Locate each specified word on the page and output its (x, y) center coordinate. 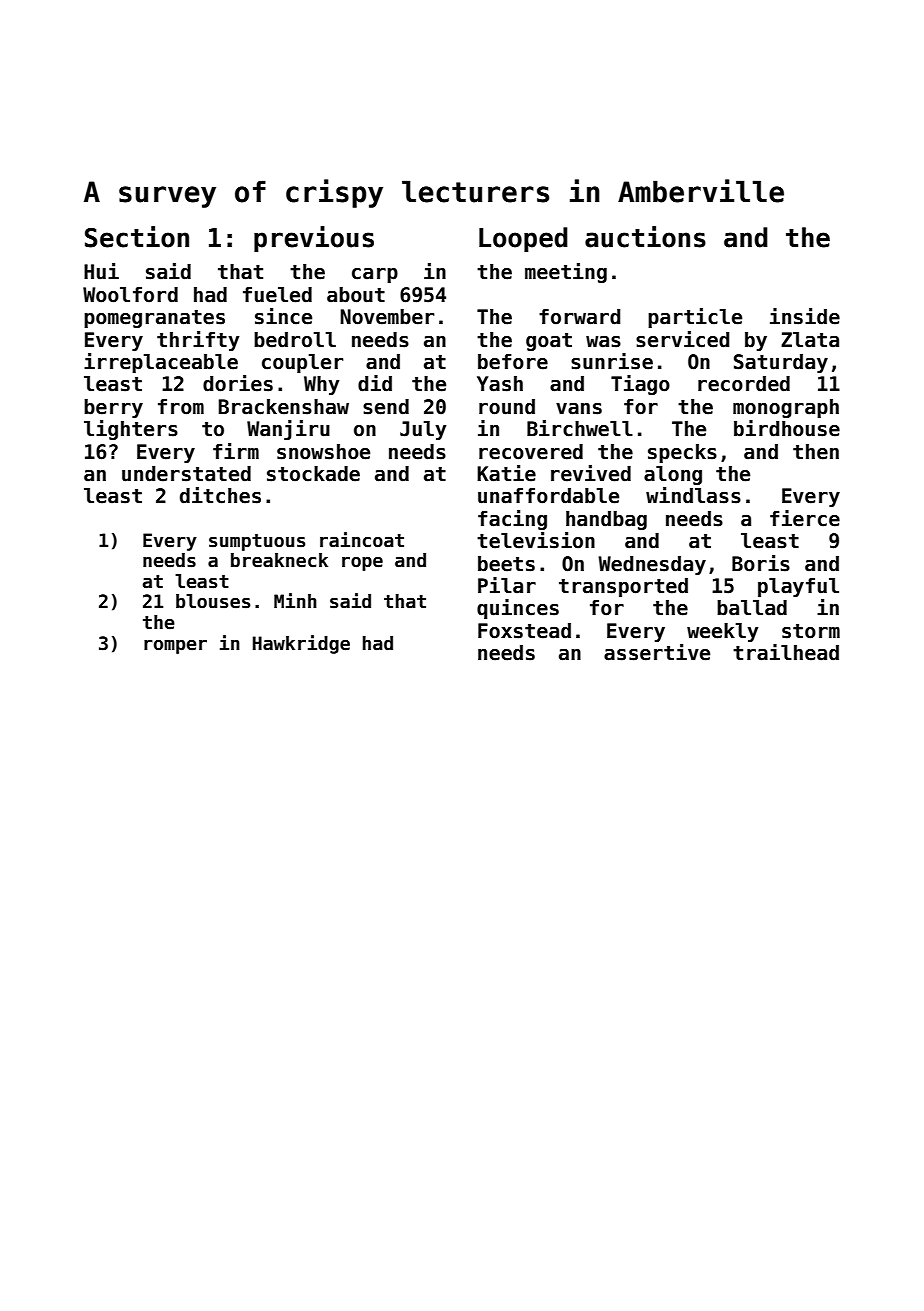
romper (175, 647)
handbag (606, 520)
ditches (220, 495)
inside (805, 316)
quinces (518, 609)
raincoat (362, 540)
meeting (566, 273)
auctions (645, 237)
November (387, 317)
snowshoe (323, 452)
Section (137, 237)
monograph (786, 408)
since (283, 316)
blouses (213, 601)
